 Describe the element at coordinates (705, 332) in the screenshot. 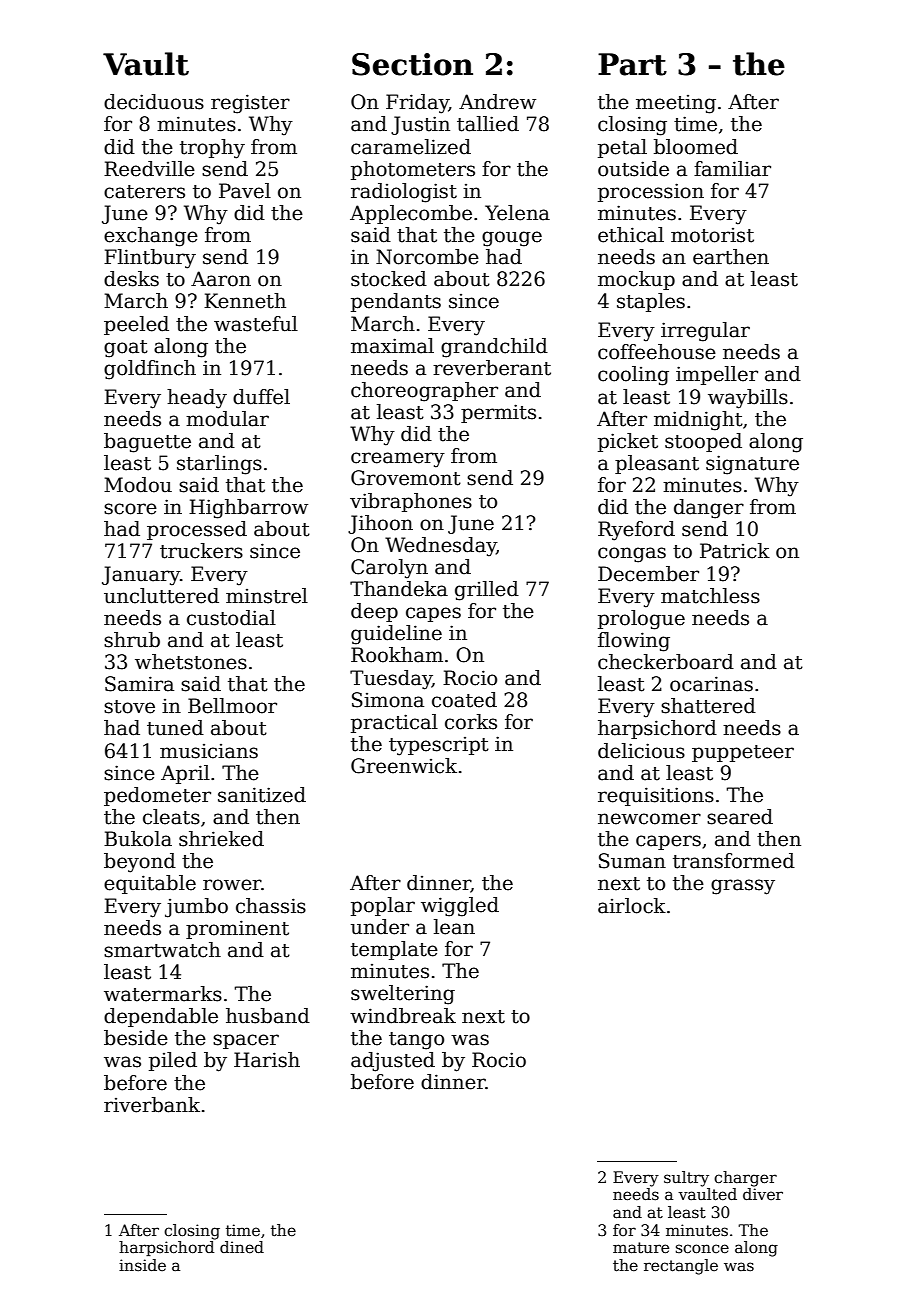

I see `irregular` at that location.
